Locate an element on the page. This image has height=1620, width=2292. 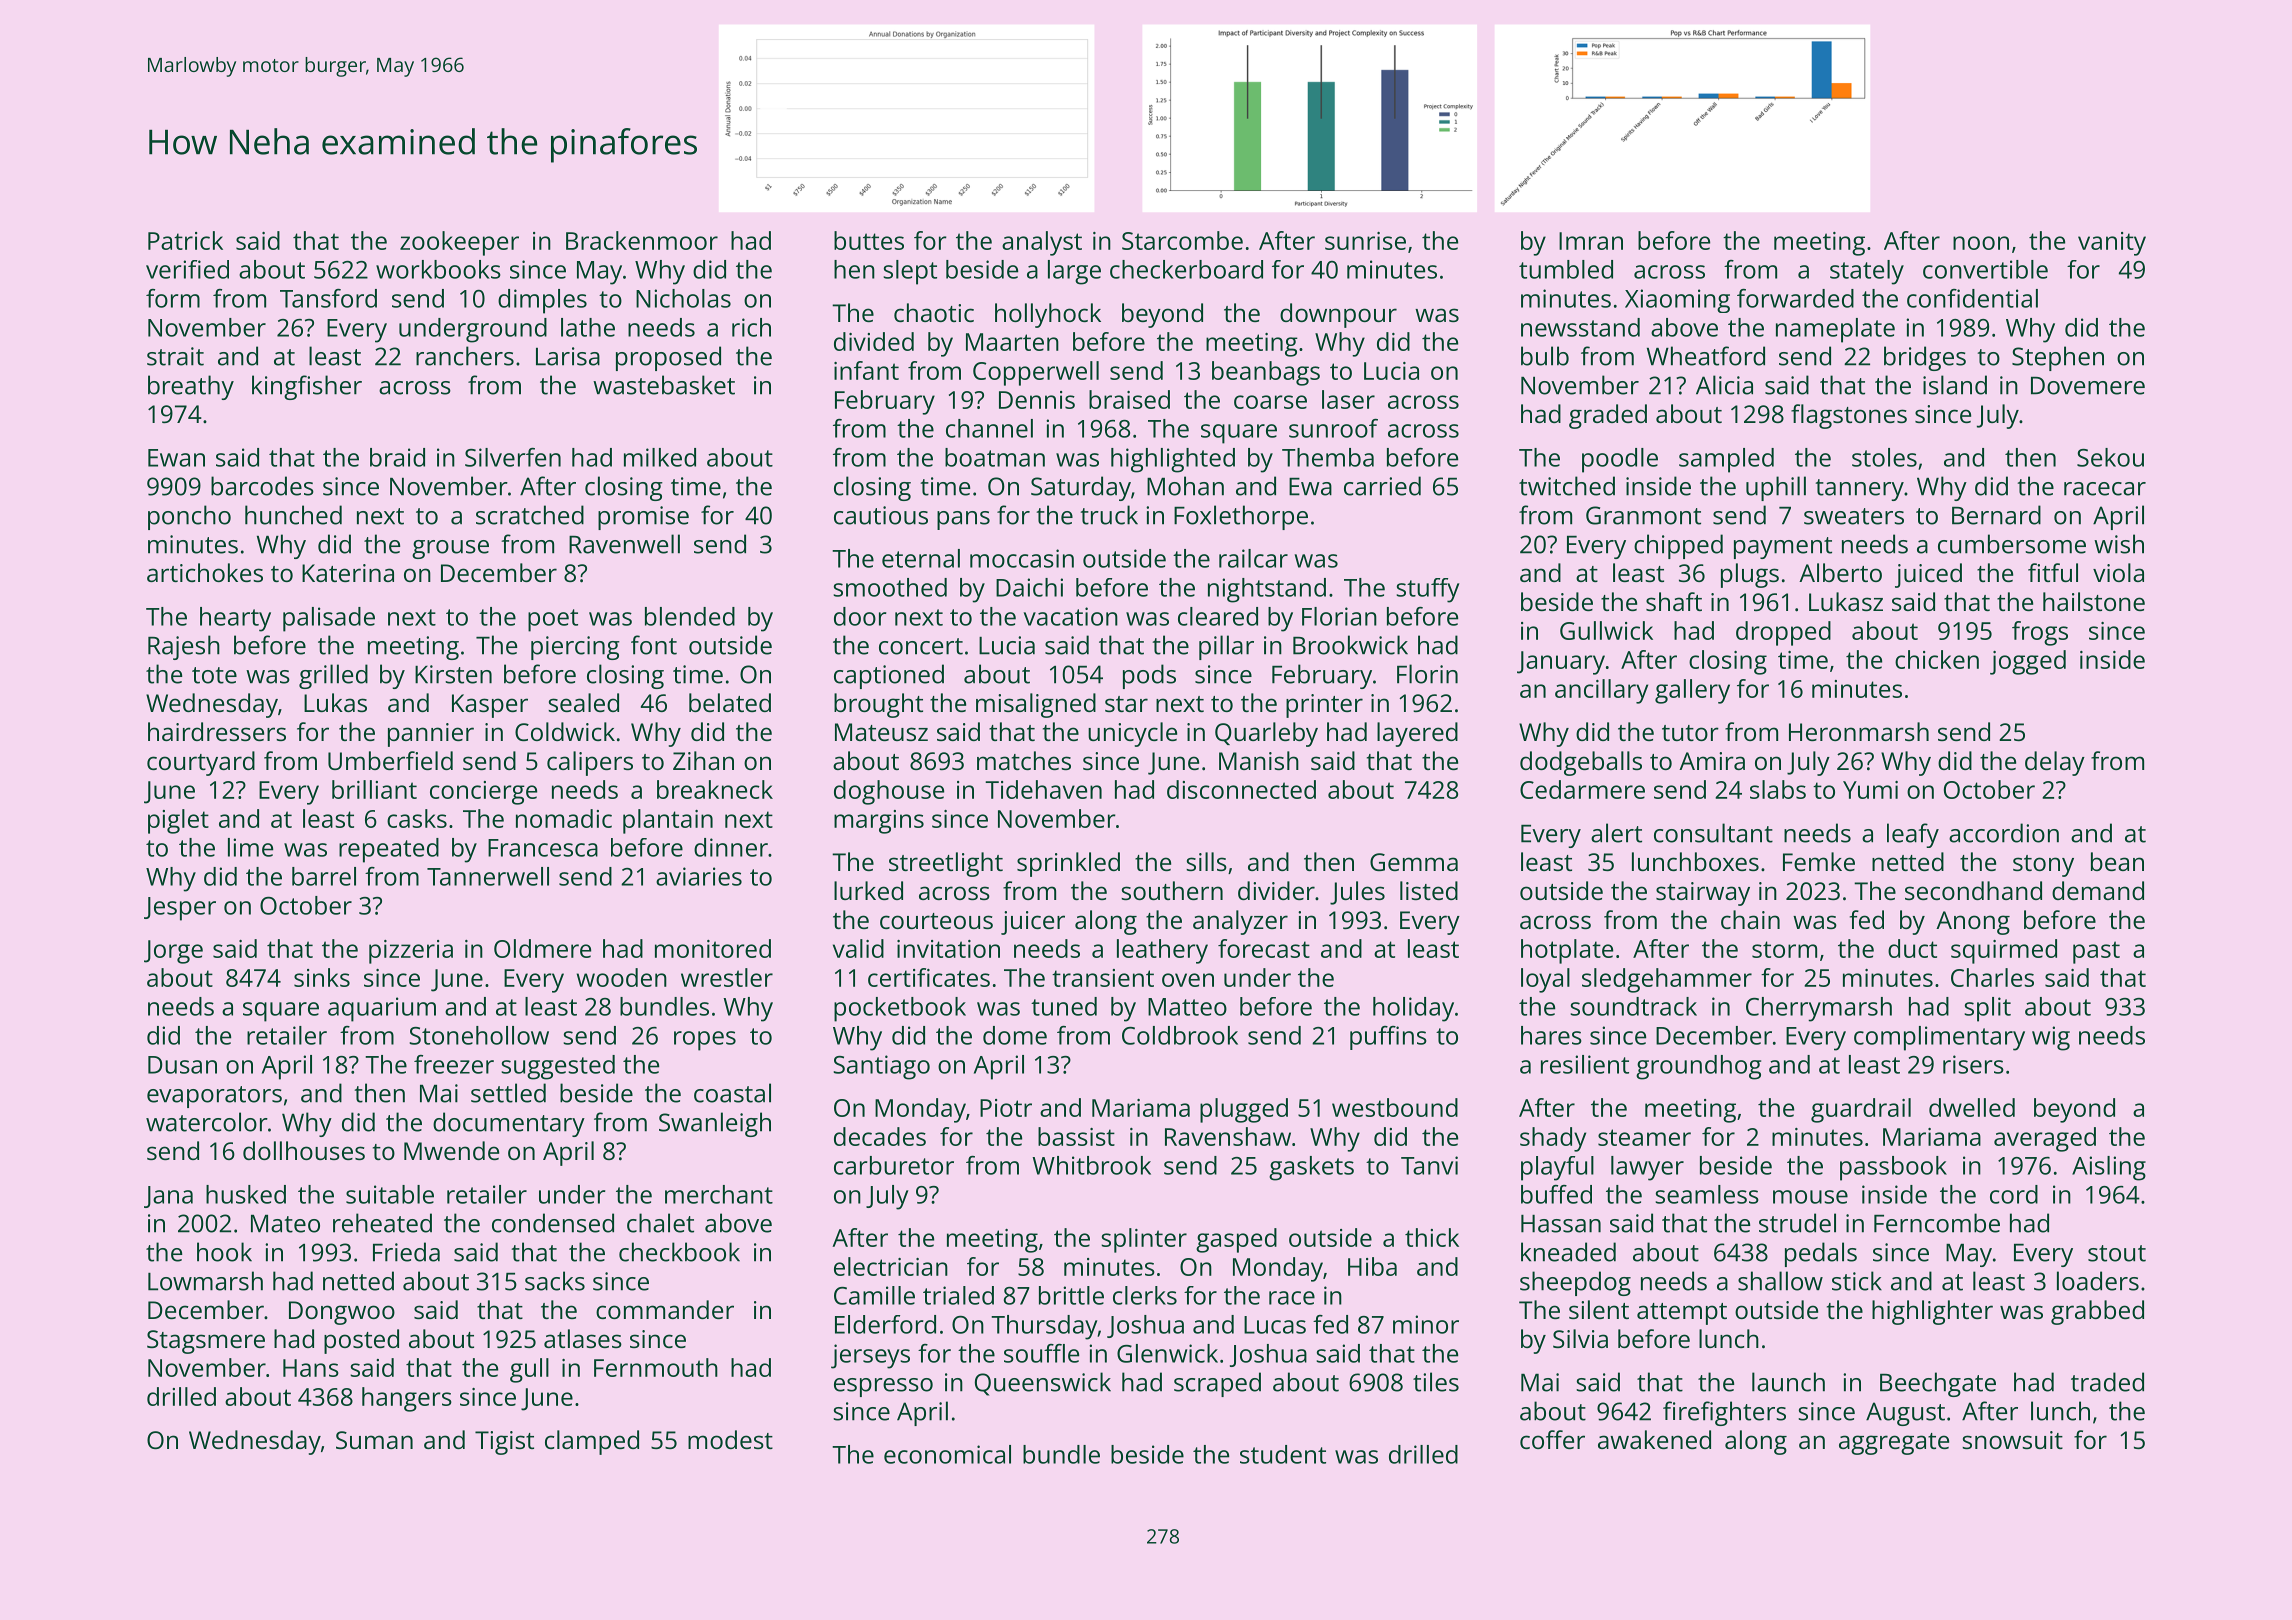
noon is located at coordinates (1981, 243).
